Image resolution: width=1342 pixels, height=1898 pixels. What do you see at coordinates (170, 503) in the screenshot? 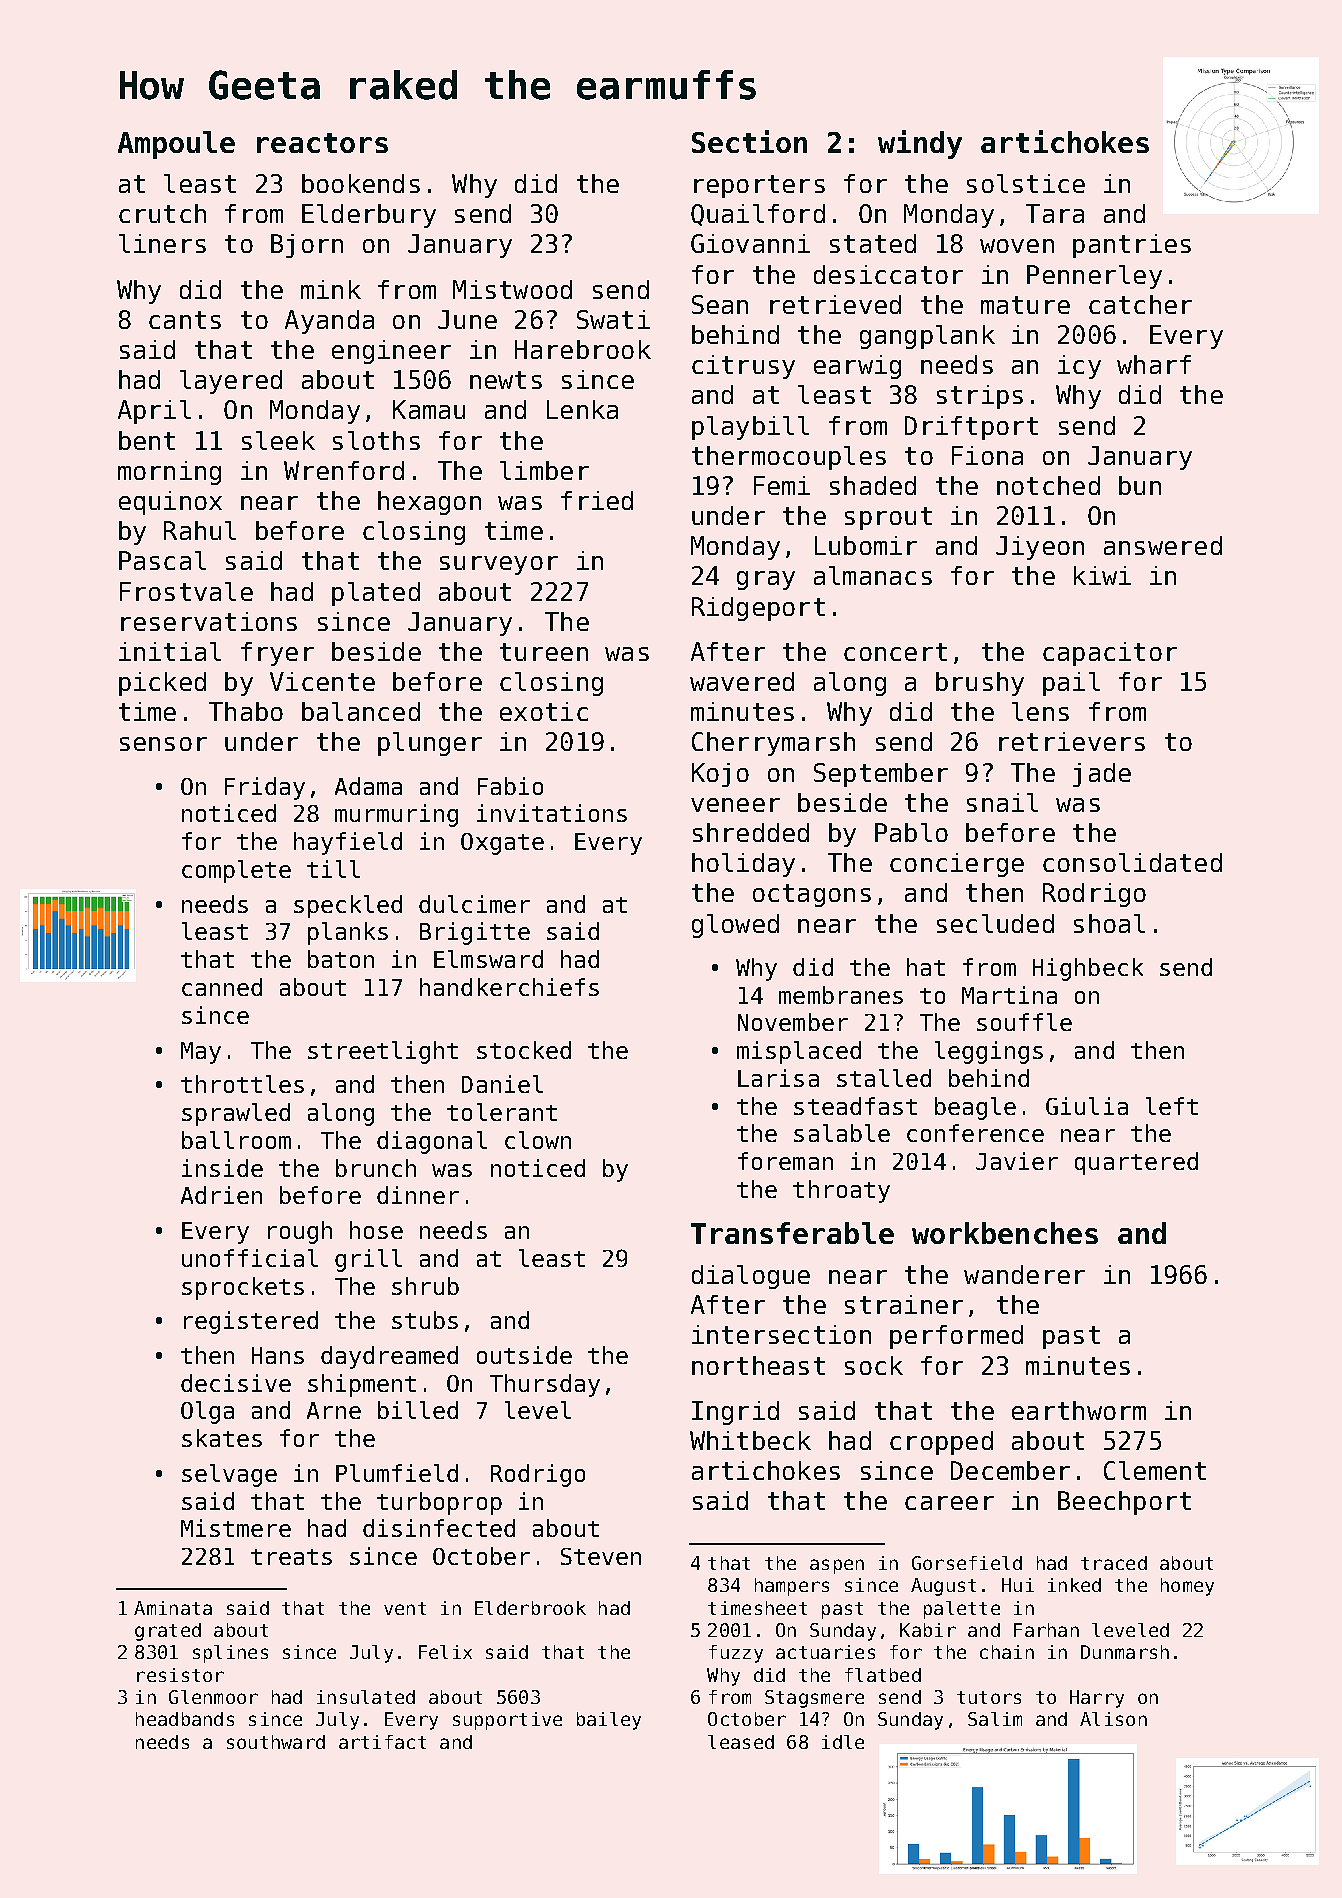
I see `equinox` at bounding box center [170, 503].
